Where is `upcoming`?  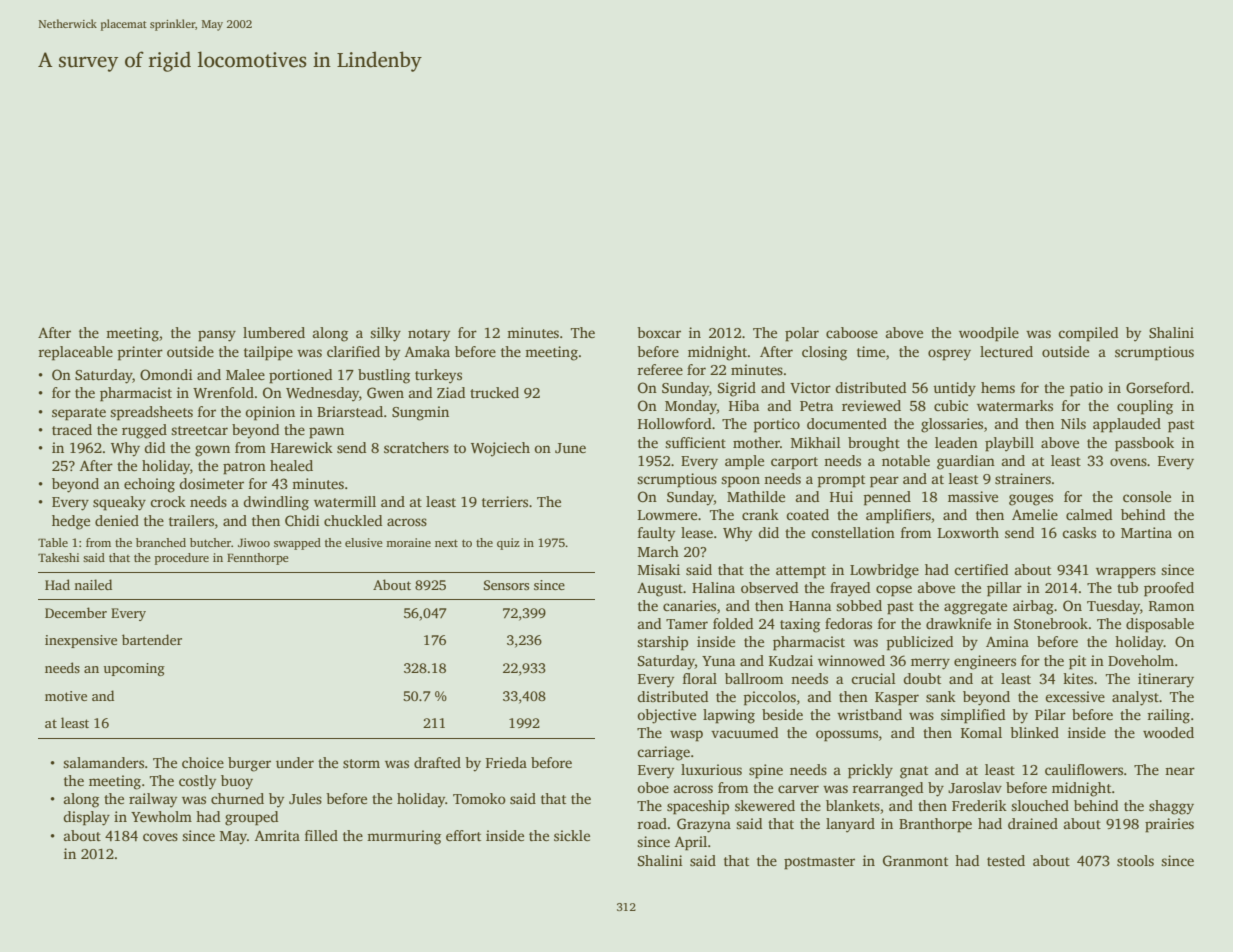 upcoming is located at coordinates (134, 669).
